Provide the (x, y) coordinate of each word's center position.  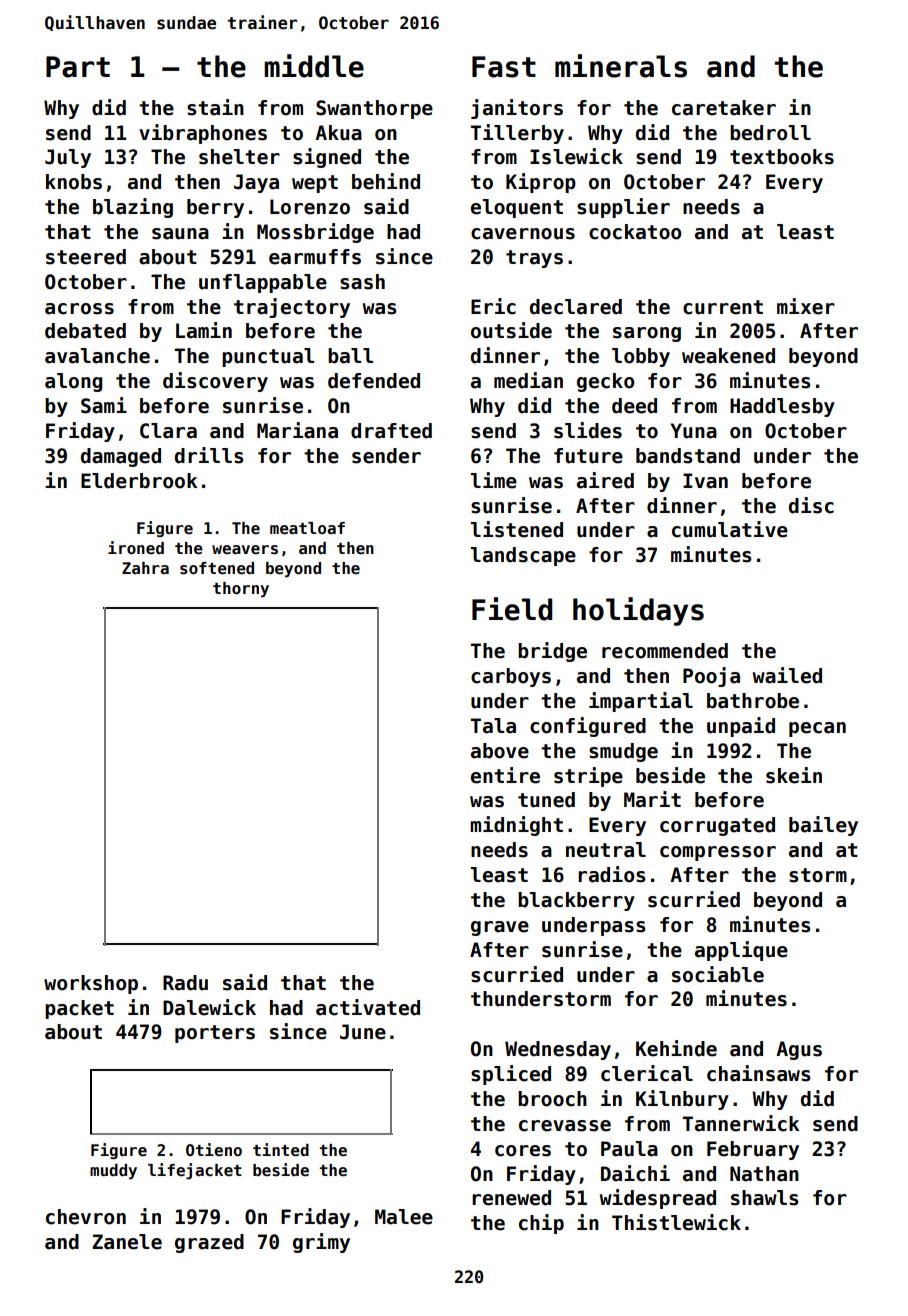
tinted (281, 1150)
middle (314, 66)
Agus (799, 1050)
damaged (121, 457)
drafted (391, 431)
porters (215, 1034)
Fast (504, 67)
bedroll (770, 133)
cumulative (730, 529)
